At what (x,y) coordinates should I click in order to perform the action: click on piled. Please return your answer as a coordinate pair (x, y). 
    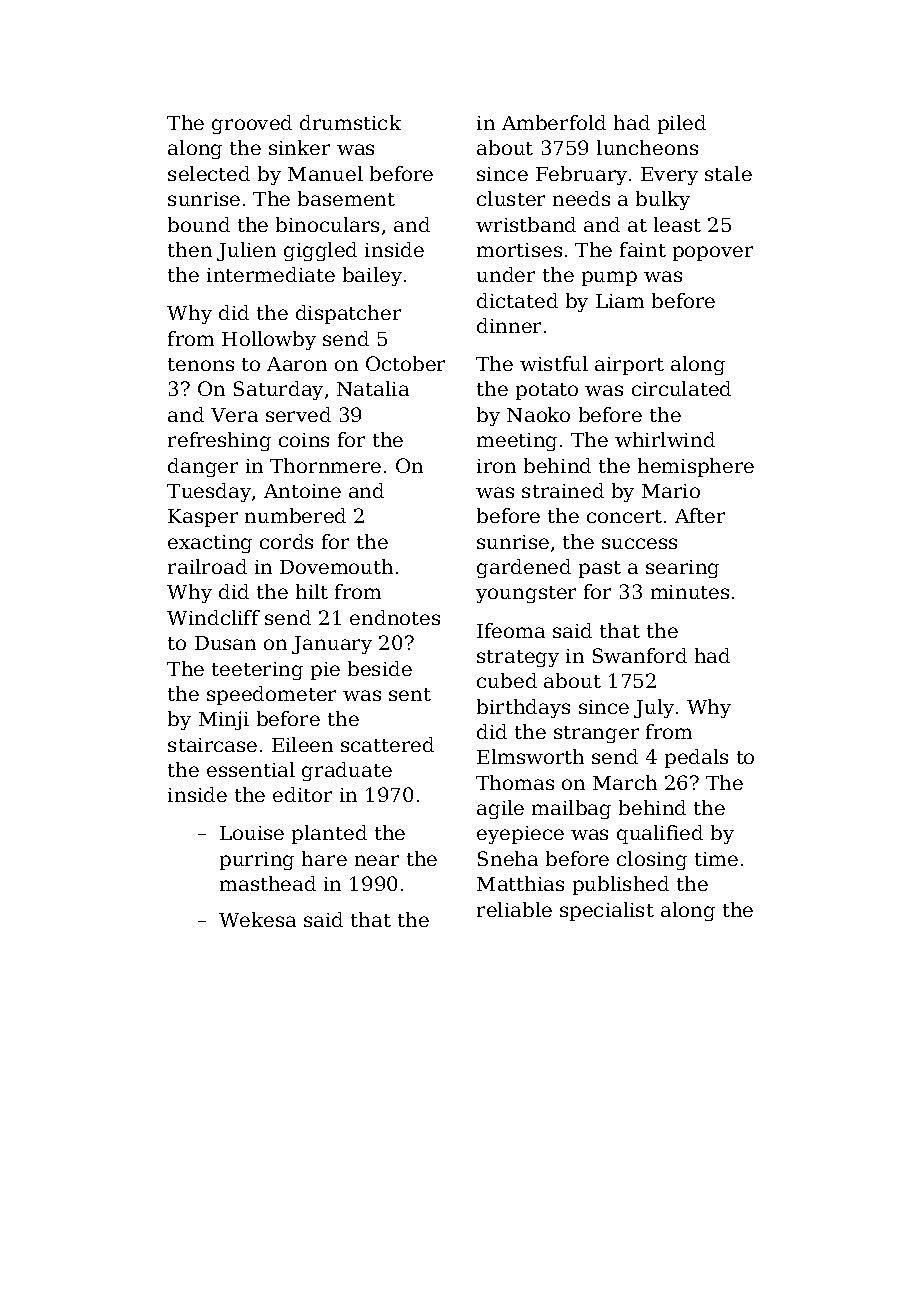
    Looking at the image, I should click on (682, 124).
